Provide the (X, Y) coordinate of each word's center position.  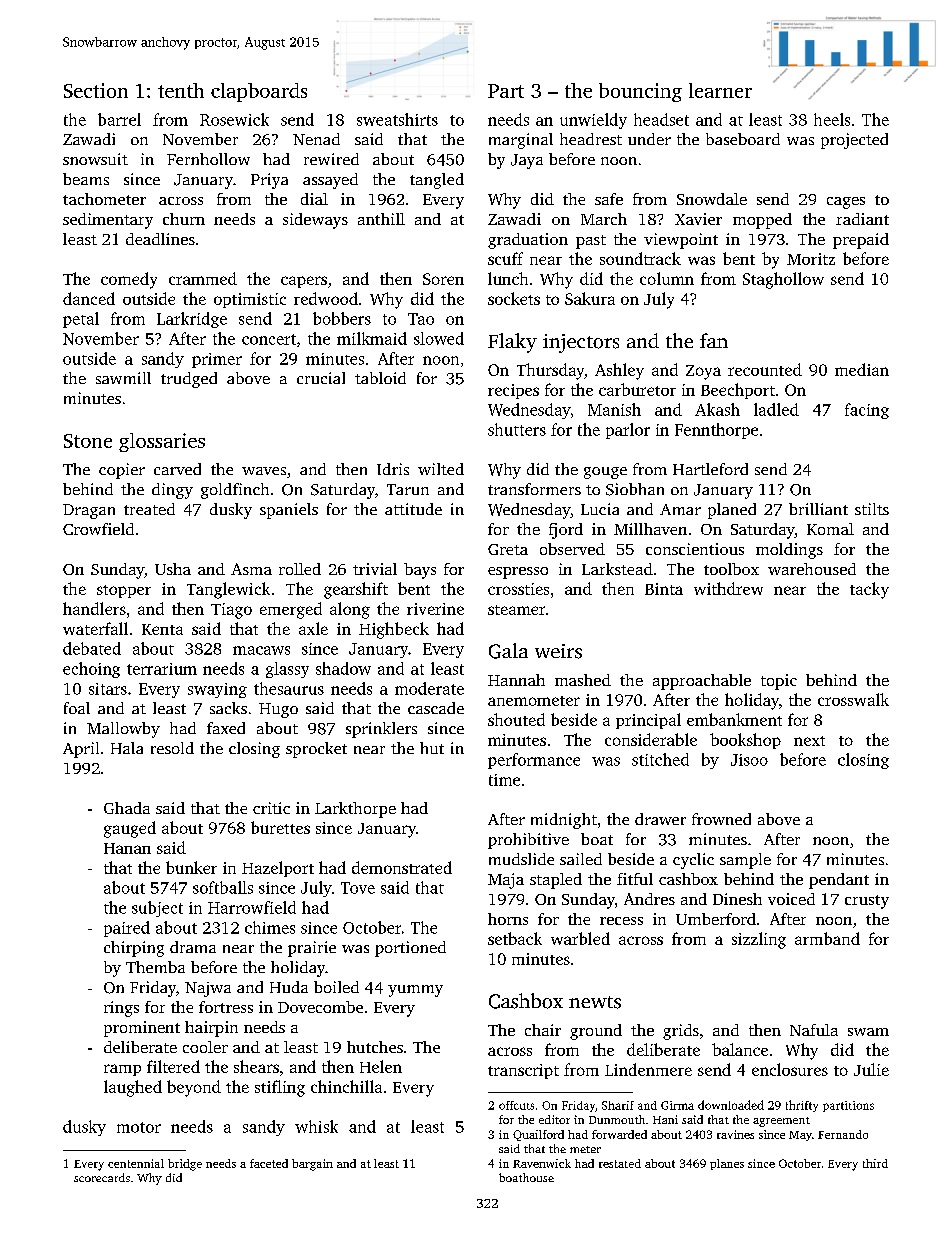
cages (846, 203)
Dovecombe (320, 1007)
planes (727, 1164)
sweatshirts (397, 119)
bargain (312, 1165)
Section (96, 90)
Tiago (231, 611)
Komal (830, 529)
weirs (558, 651)
